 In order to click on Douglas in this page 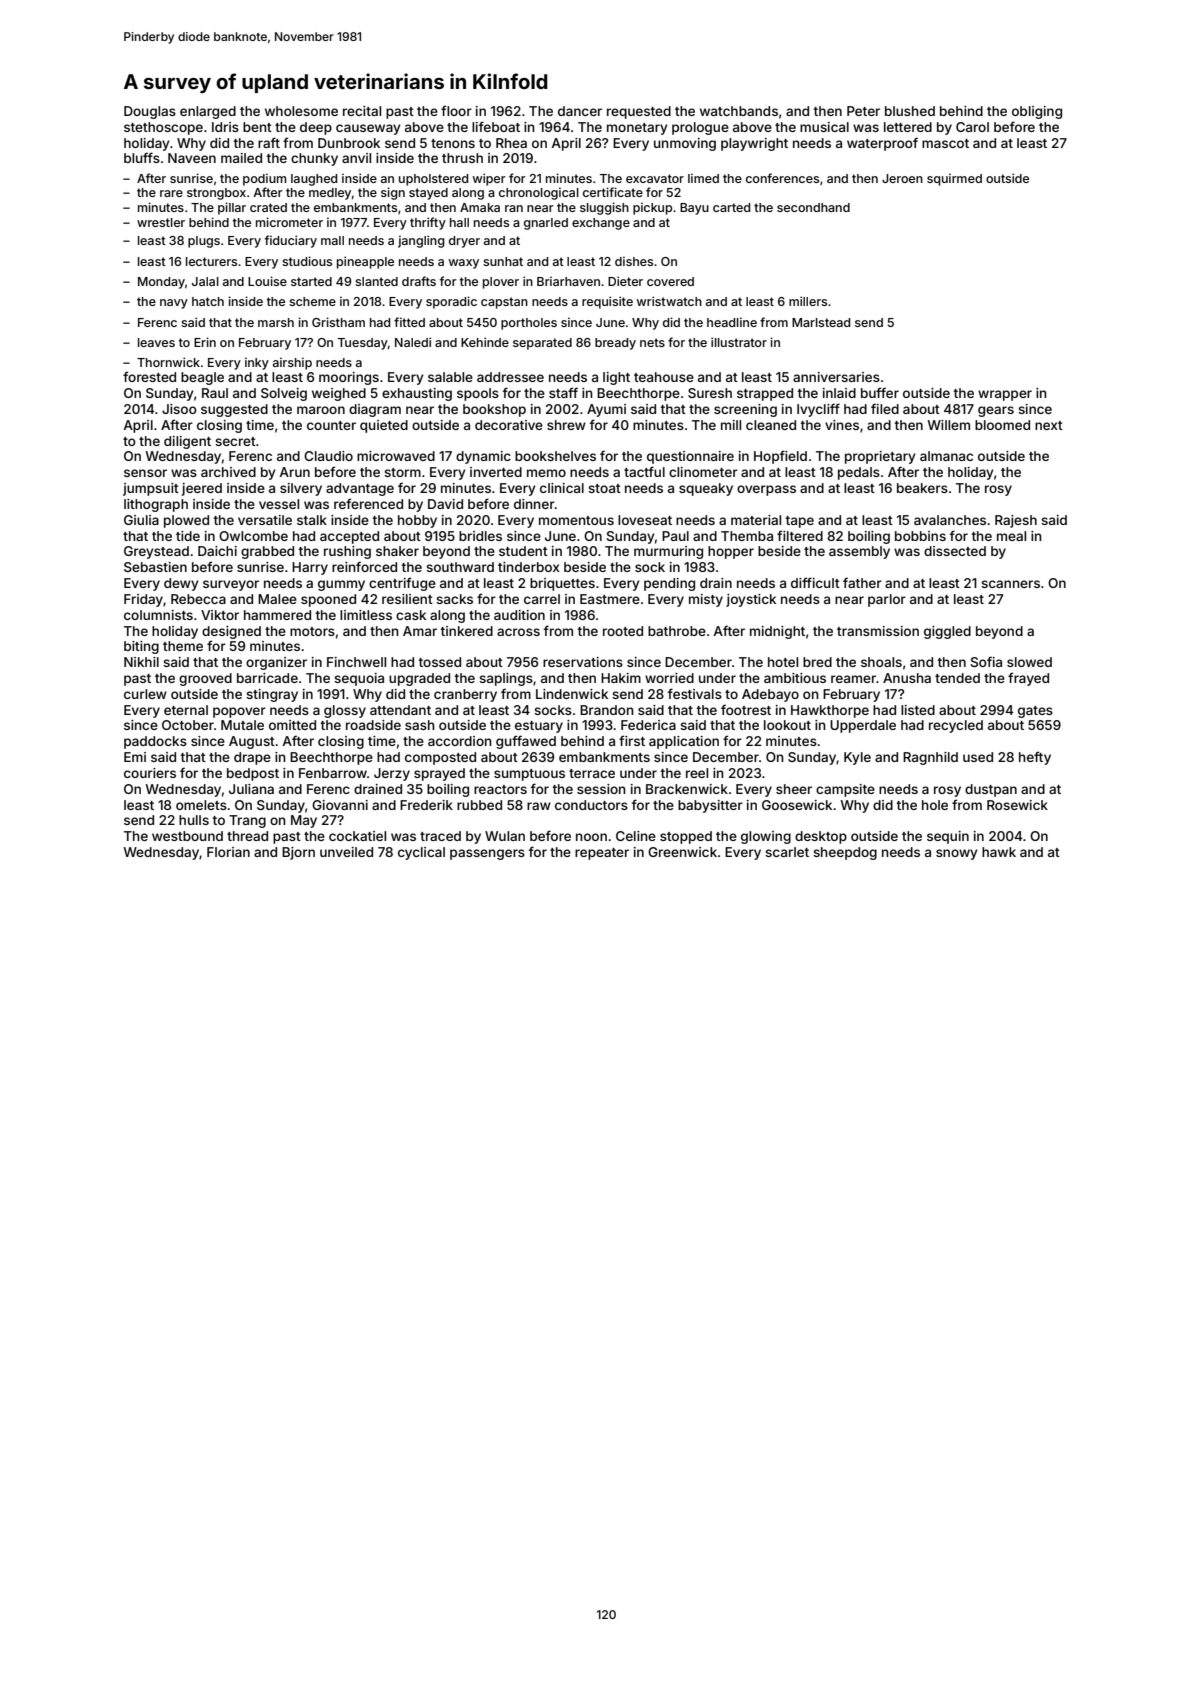, I will do `click(150, 112)`.
